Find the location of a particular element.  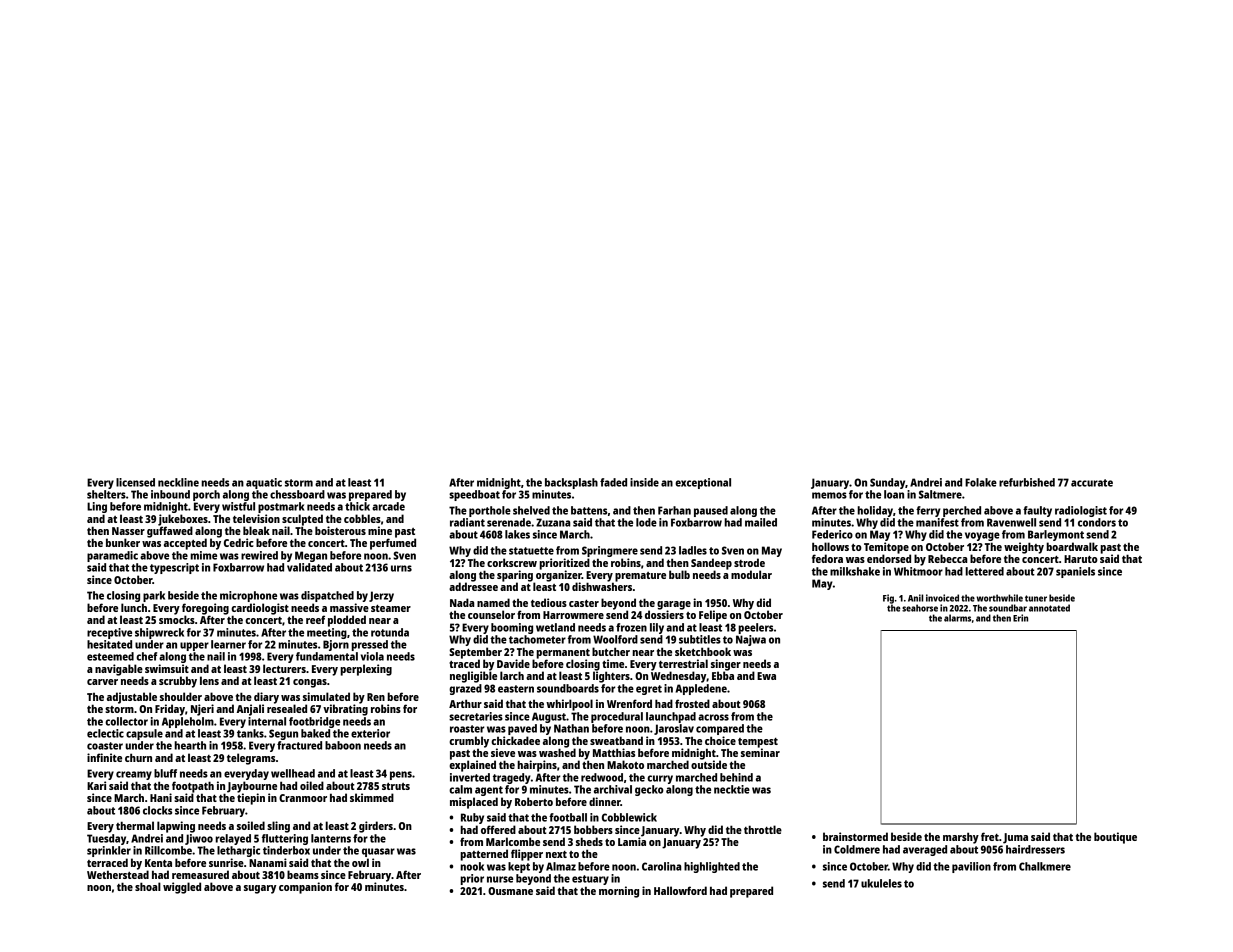

neckline is located at coordinates (178, 482).
